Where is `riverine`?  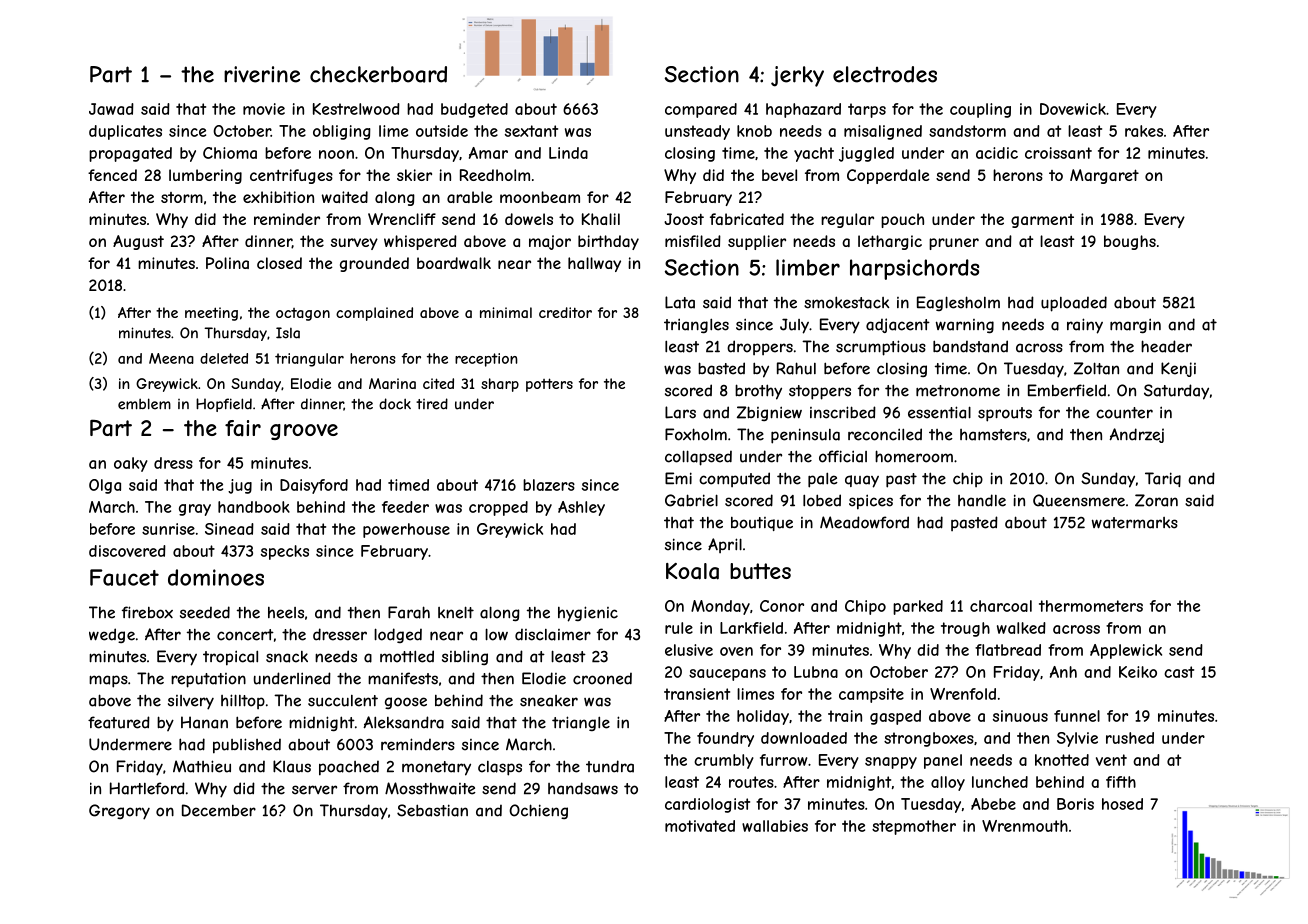
riverine is located at coordinates (262, 74).
